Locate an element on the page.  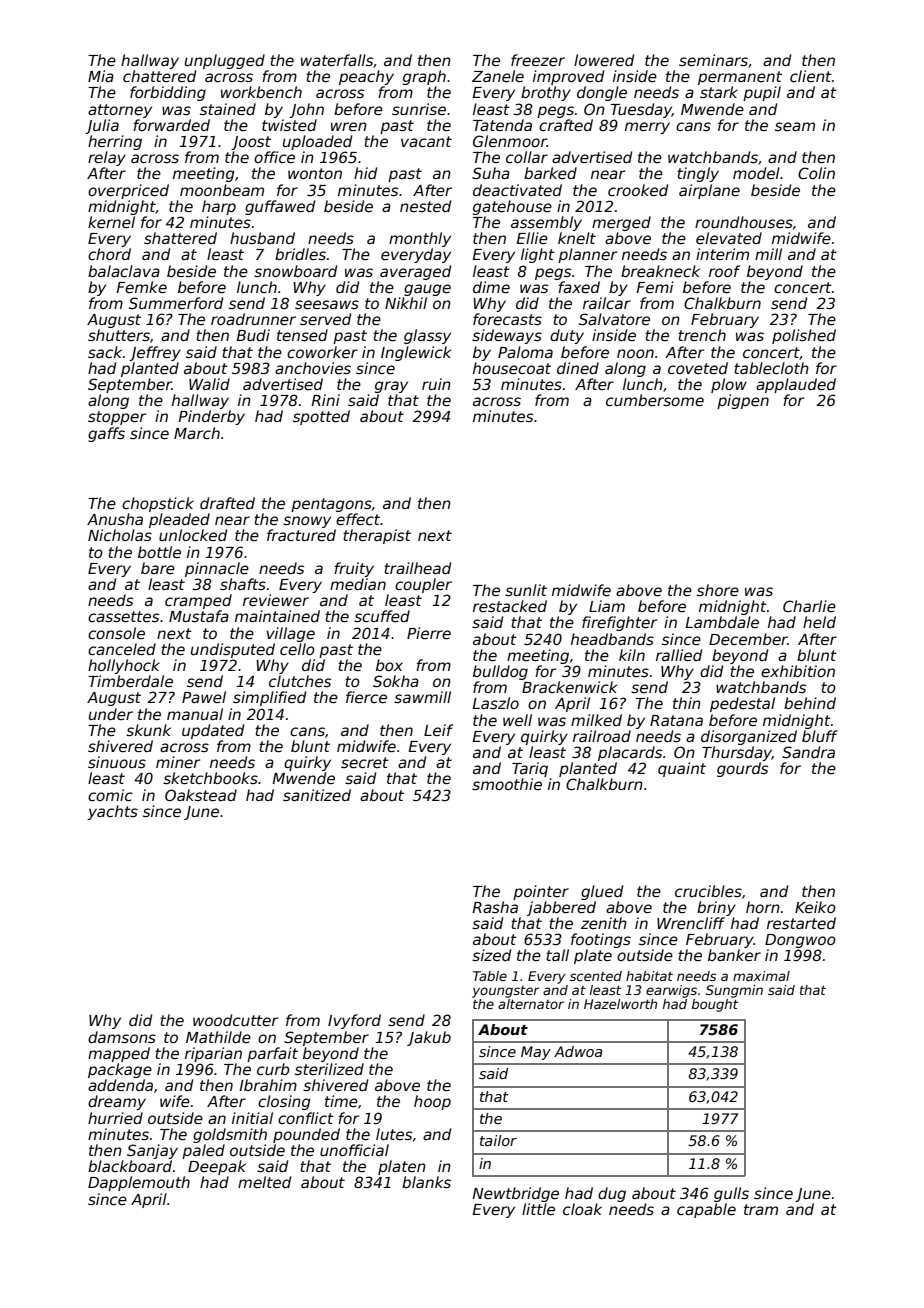
Nikhil is located at coordinates (406, 303).
